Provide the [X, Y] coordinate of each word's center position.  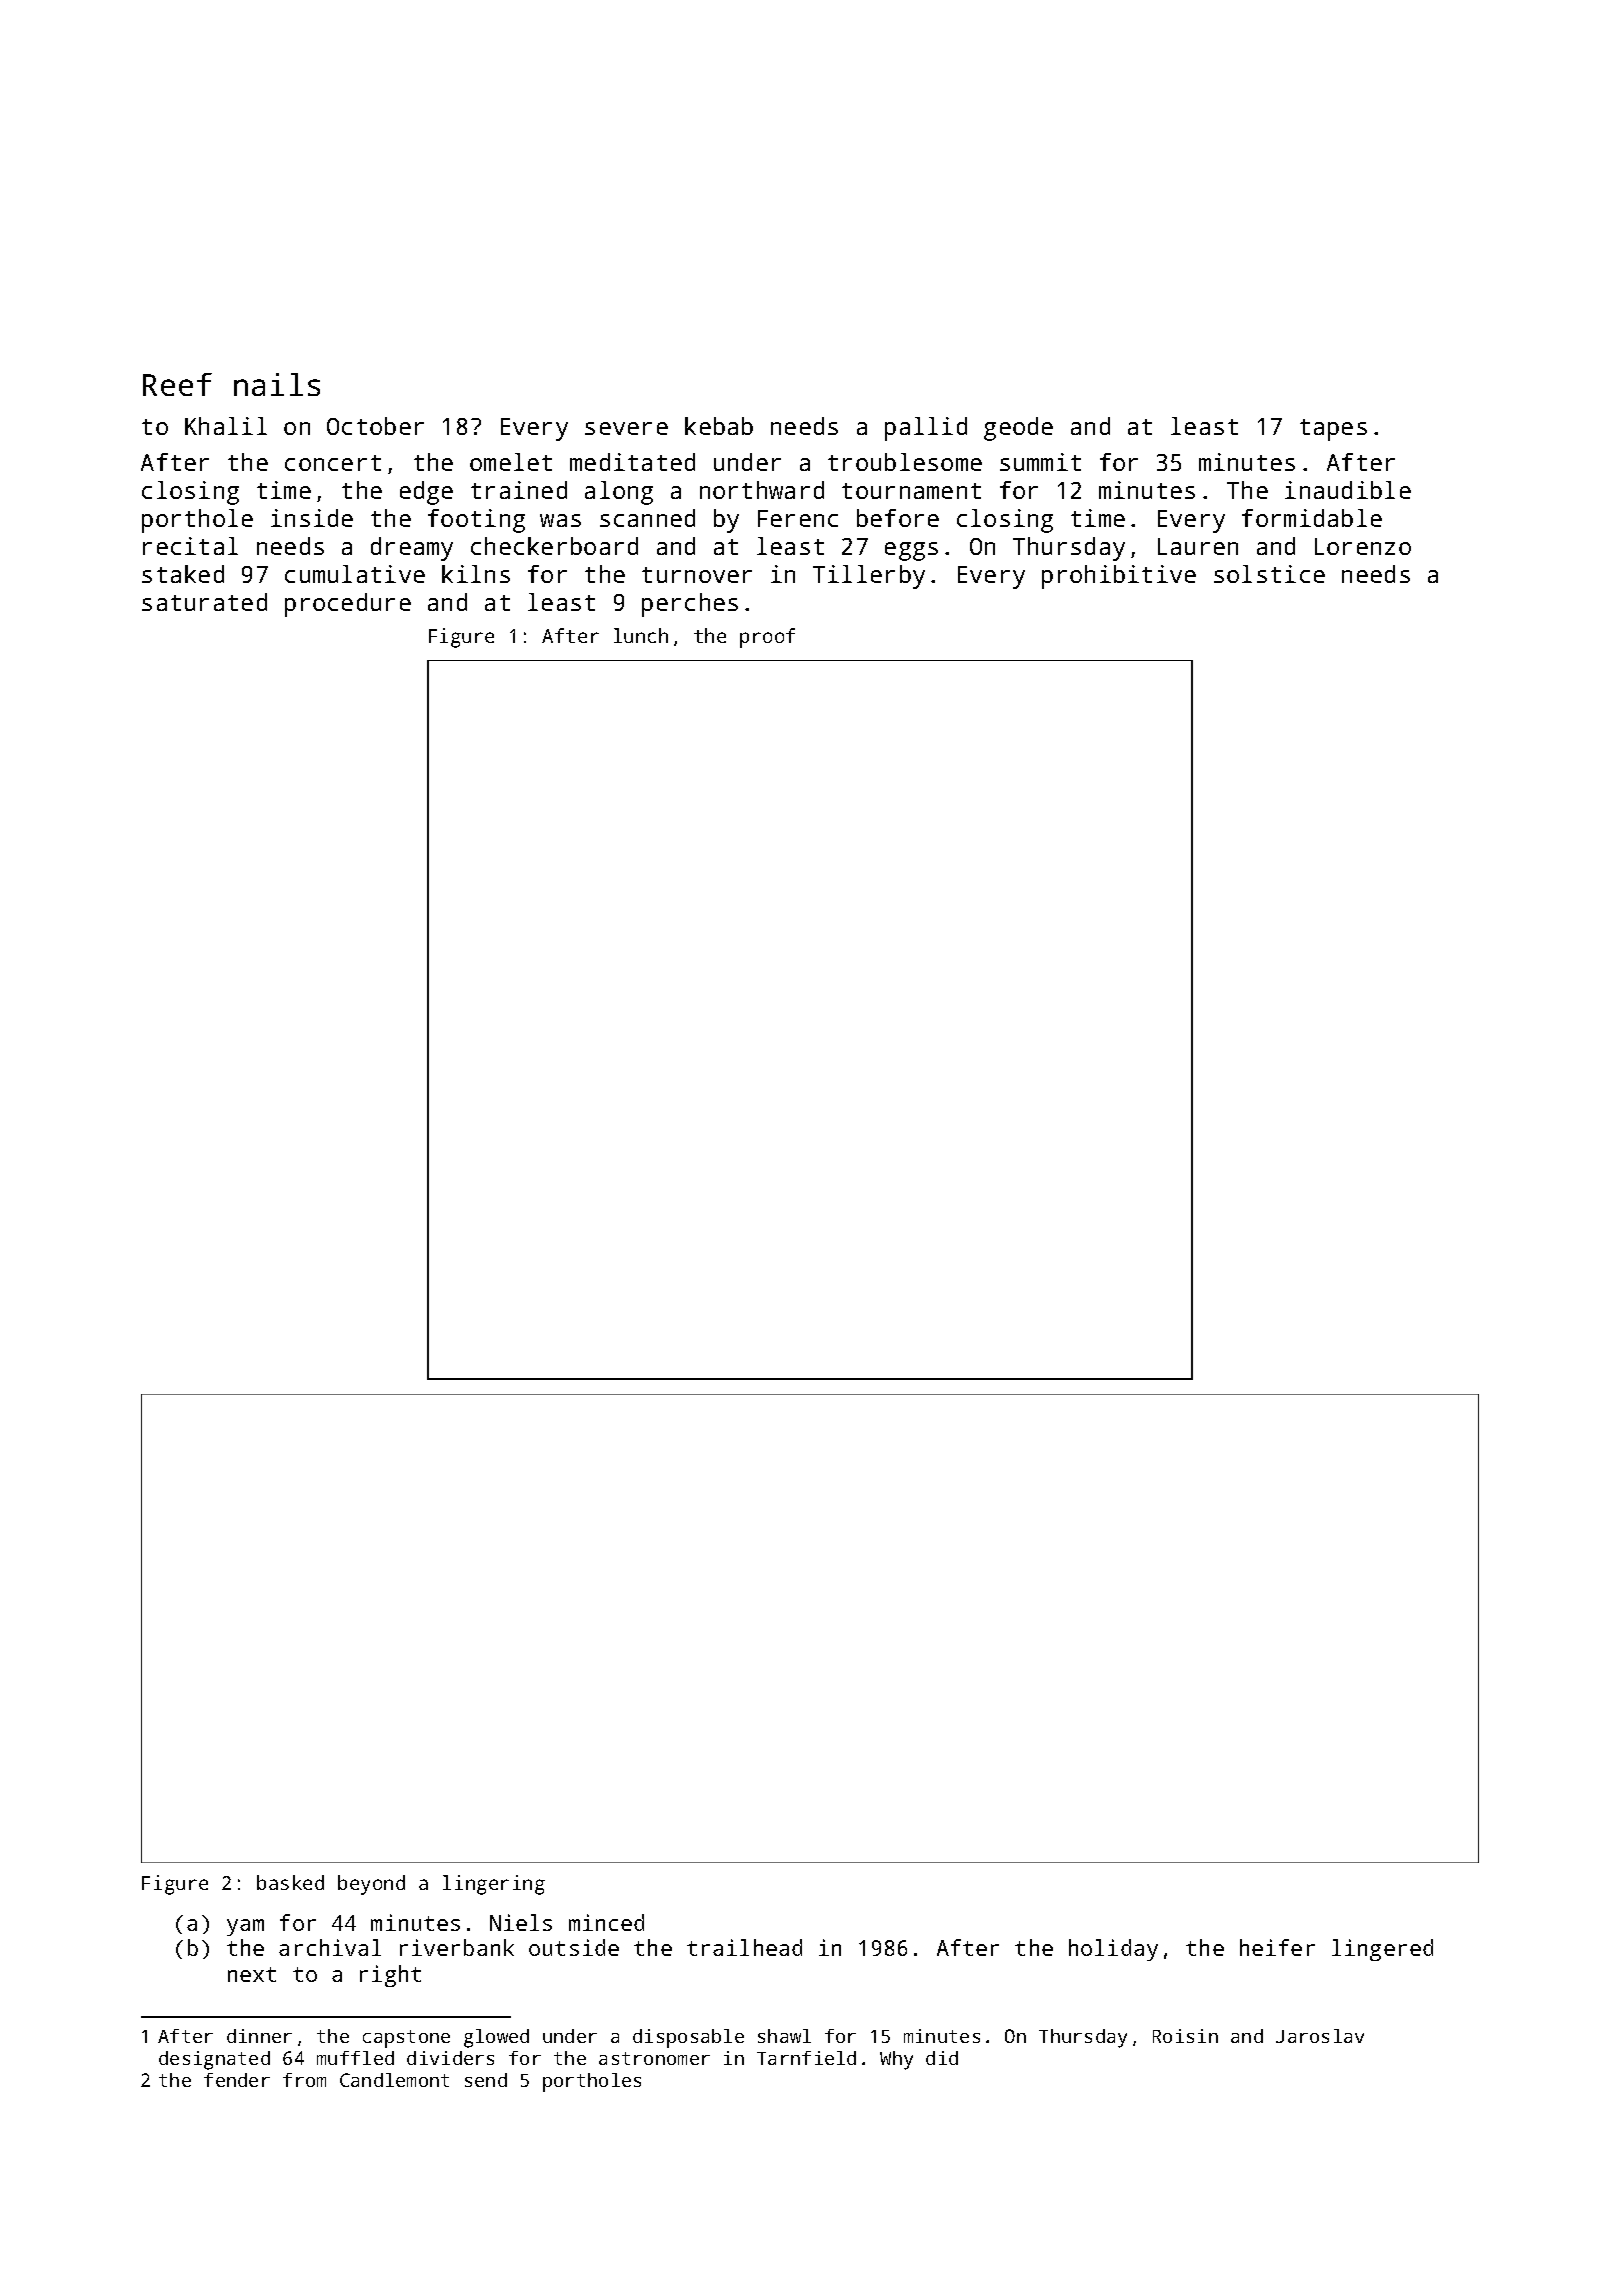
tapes [1333, 430]
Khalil [226, 426]
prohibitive [1119, 577]
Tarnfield [806, 2058]
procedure [348, 605]
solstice [1269, 574]
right [390, 1976]
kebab [719, 426]
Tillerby [869, 577]
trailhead [744, 1947]
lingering [494, 1885]
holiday [1113, 1950]
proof [767, 638]
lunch [641, 635]
